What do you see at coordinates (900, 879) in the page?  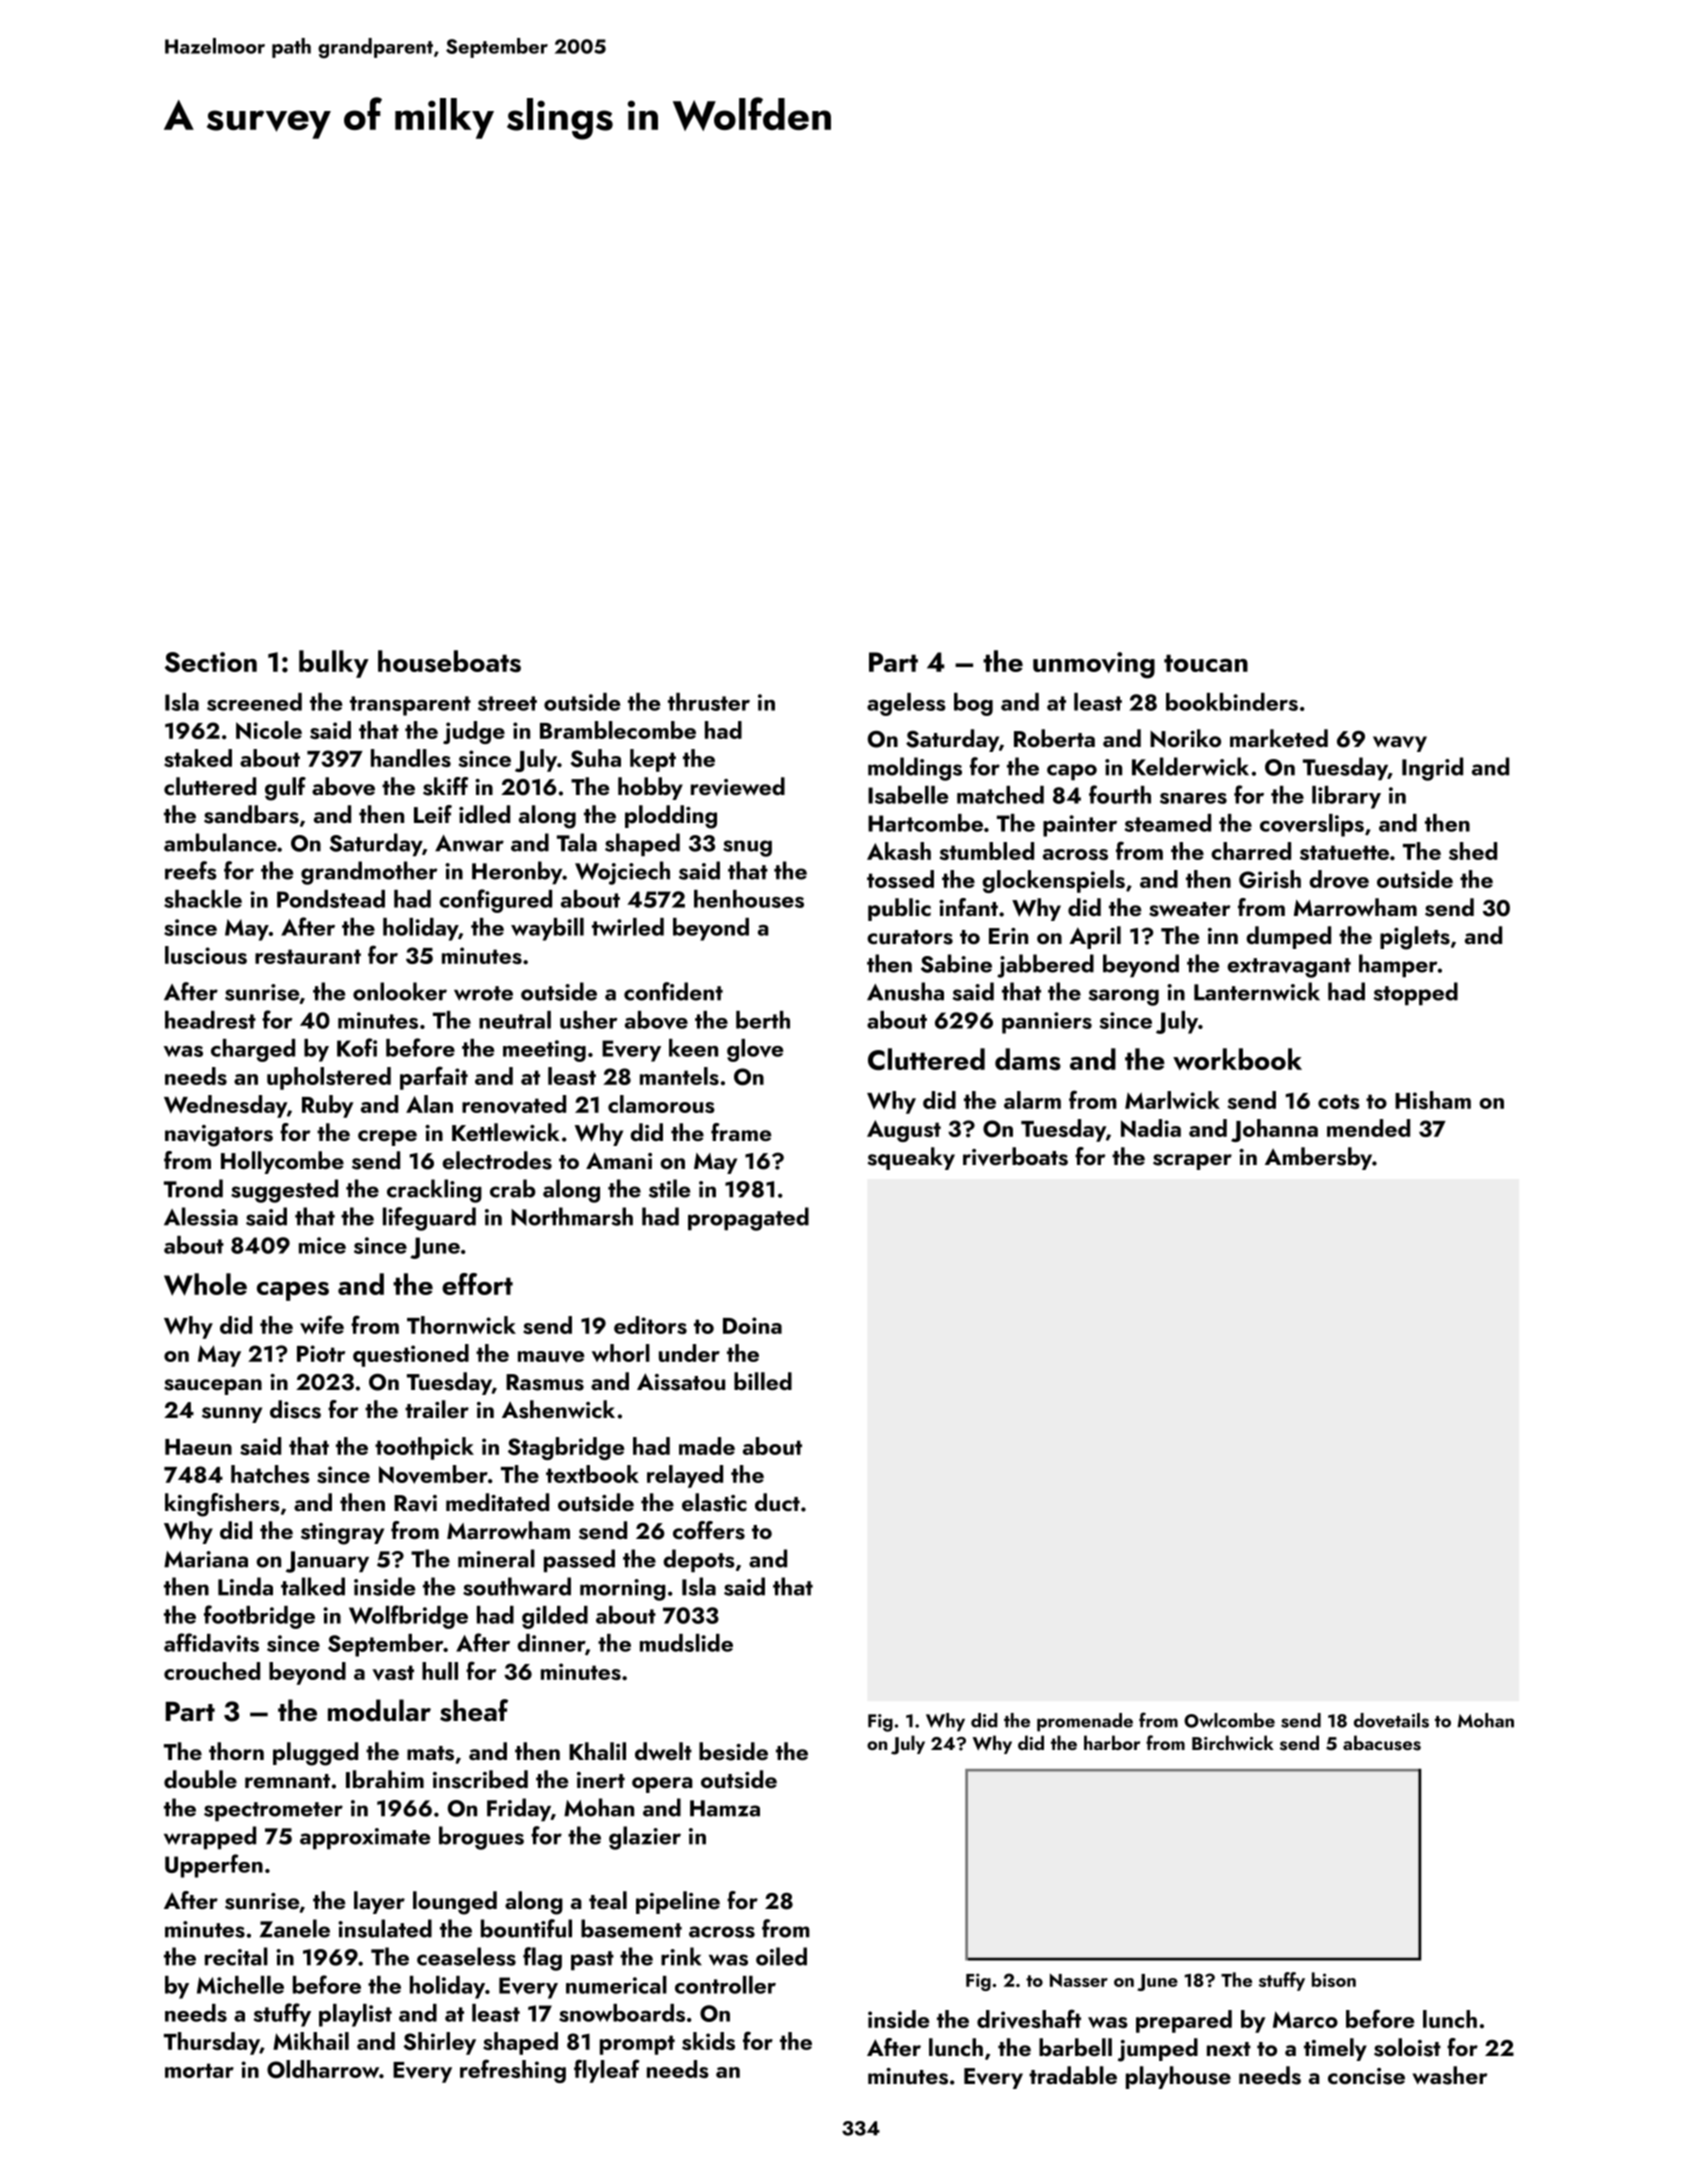 I see `tossed` at bounding box center [900, 879].
